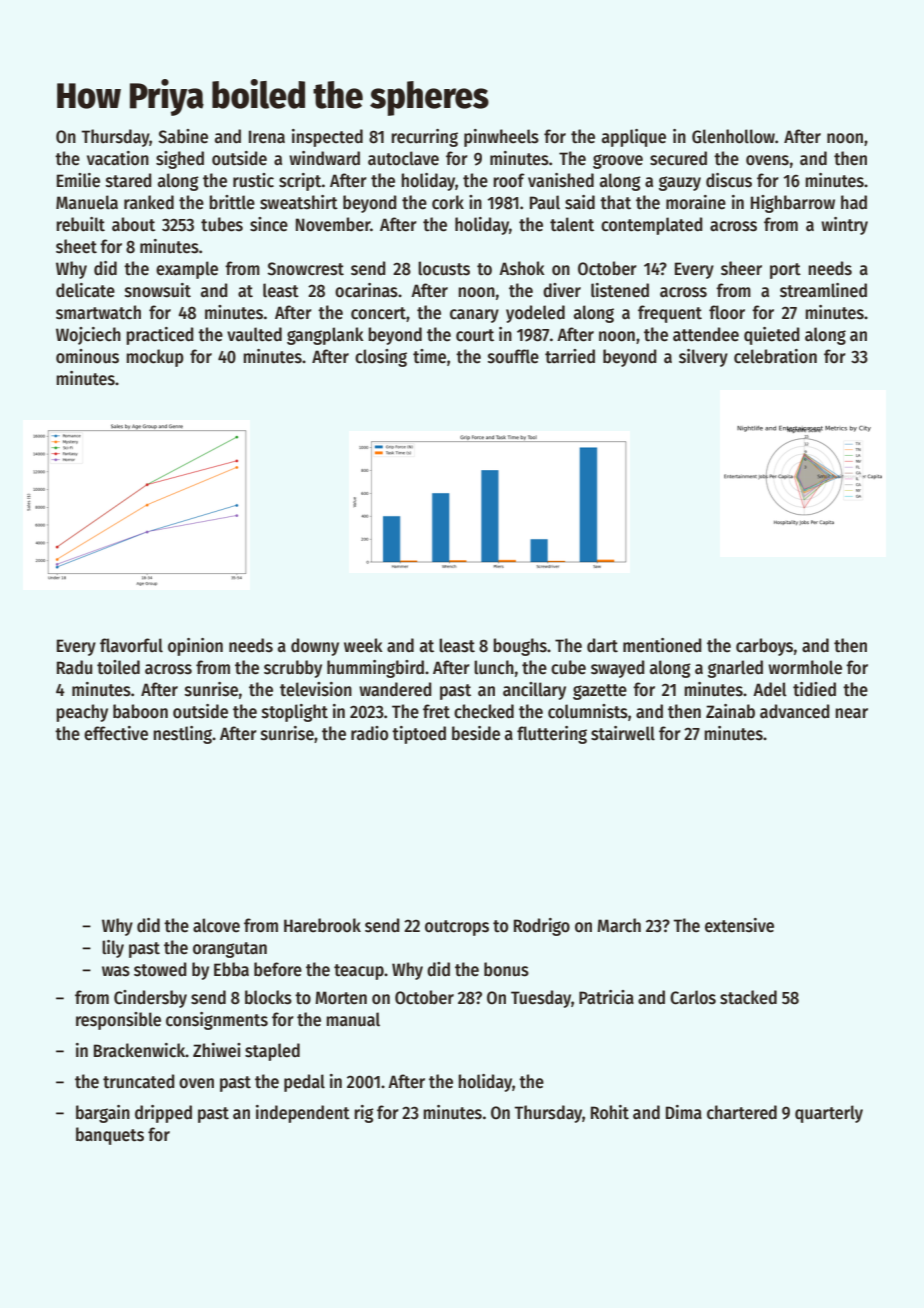 Image resolution: width=924 pixels, height=1308 pixels. Describe the element at coordinates (444, 268) in the screenshot. I see `locusts` at that location.
